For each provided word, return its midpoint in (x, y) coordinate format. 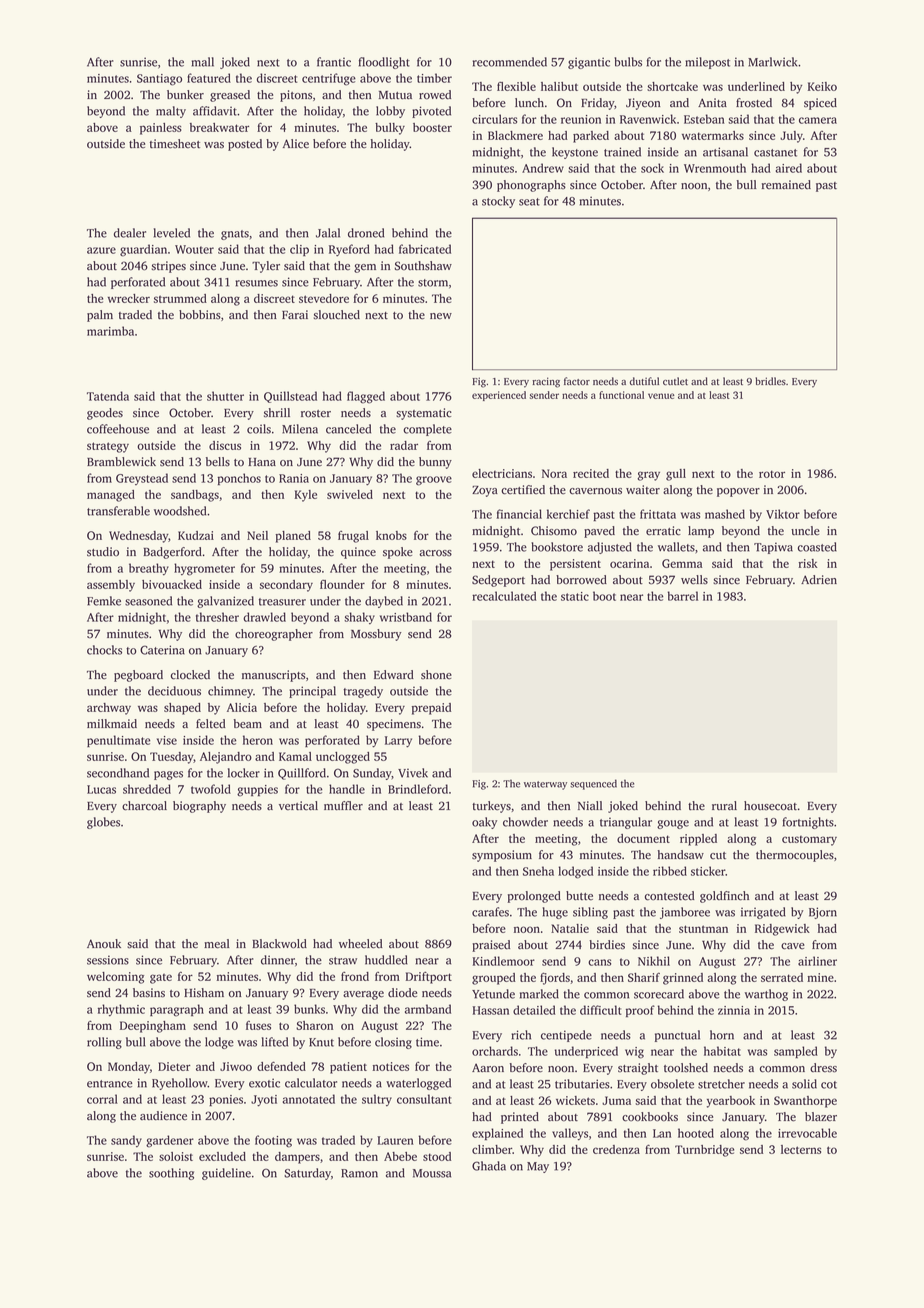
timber (434, 78)
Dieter (174, 1066)
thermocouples (795, 856)
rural (724, 805)
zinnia (734, 1010)
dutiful (644, 381)
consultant (424, 1099)
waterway (545, 785)
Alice (296, 144)
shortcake (672, 86)
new (441, 316)
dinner (278, 960)
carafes (490, 912)
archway (109, 709)
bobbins (200, 315)
